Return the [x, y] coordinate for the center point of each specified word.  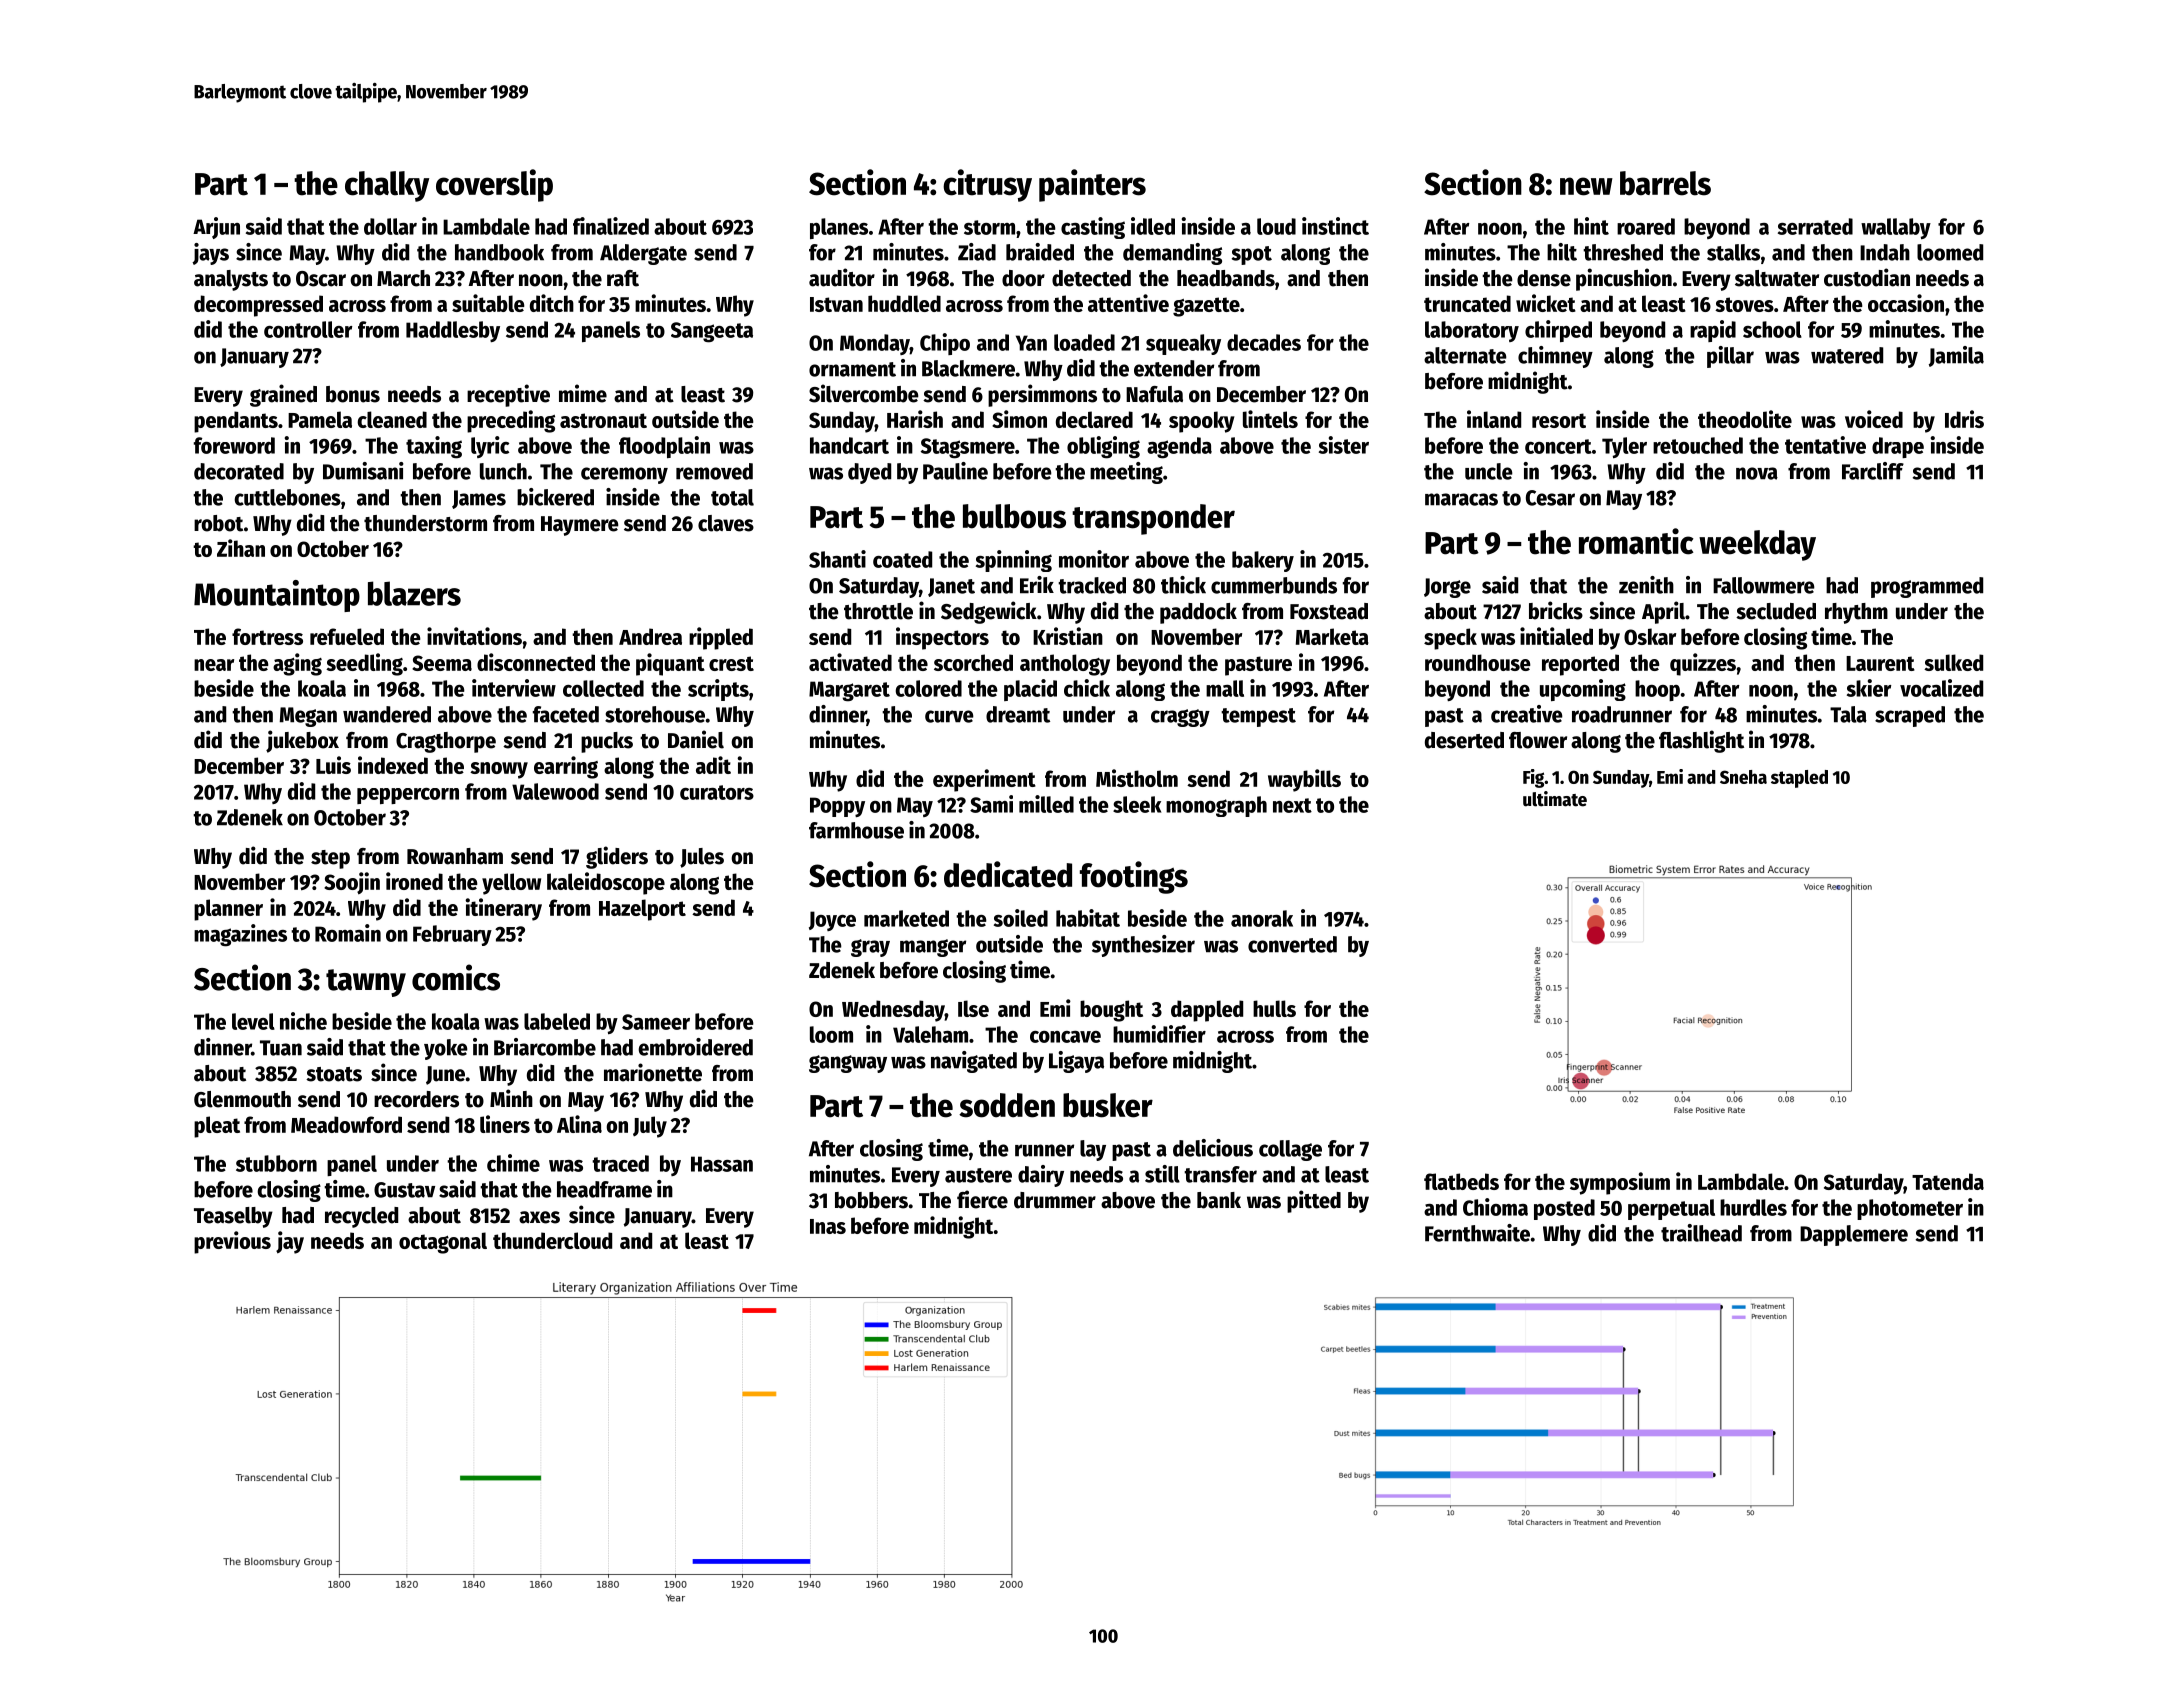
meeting [1126, 473]
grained [283, 395]
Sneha [1743, 777]
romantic [1636, 541]
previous [232, 1242]
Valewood [555, 791]
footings [1134, 877]
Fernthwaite [1477, 1233]
